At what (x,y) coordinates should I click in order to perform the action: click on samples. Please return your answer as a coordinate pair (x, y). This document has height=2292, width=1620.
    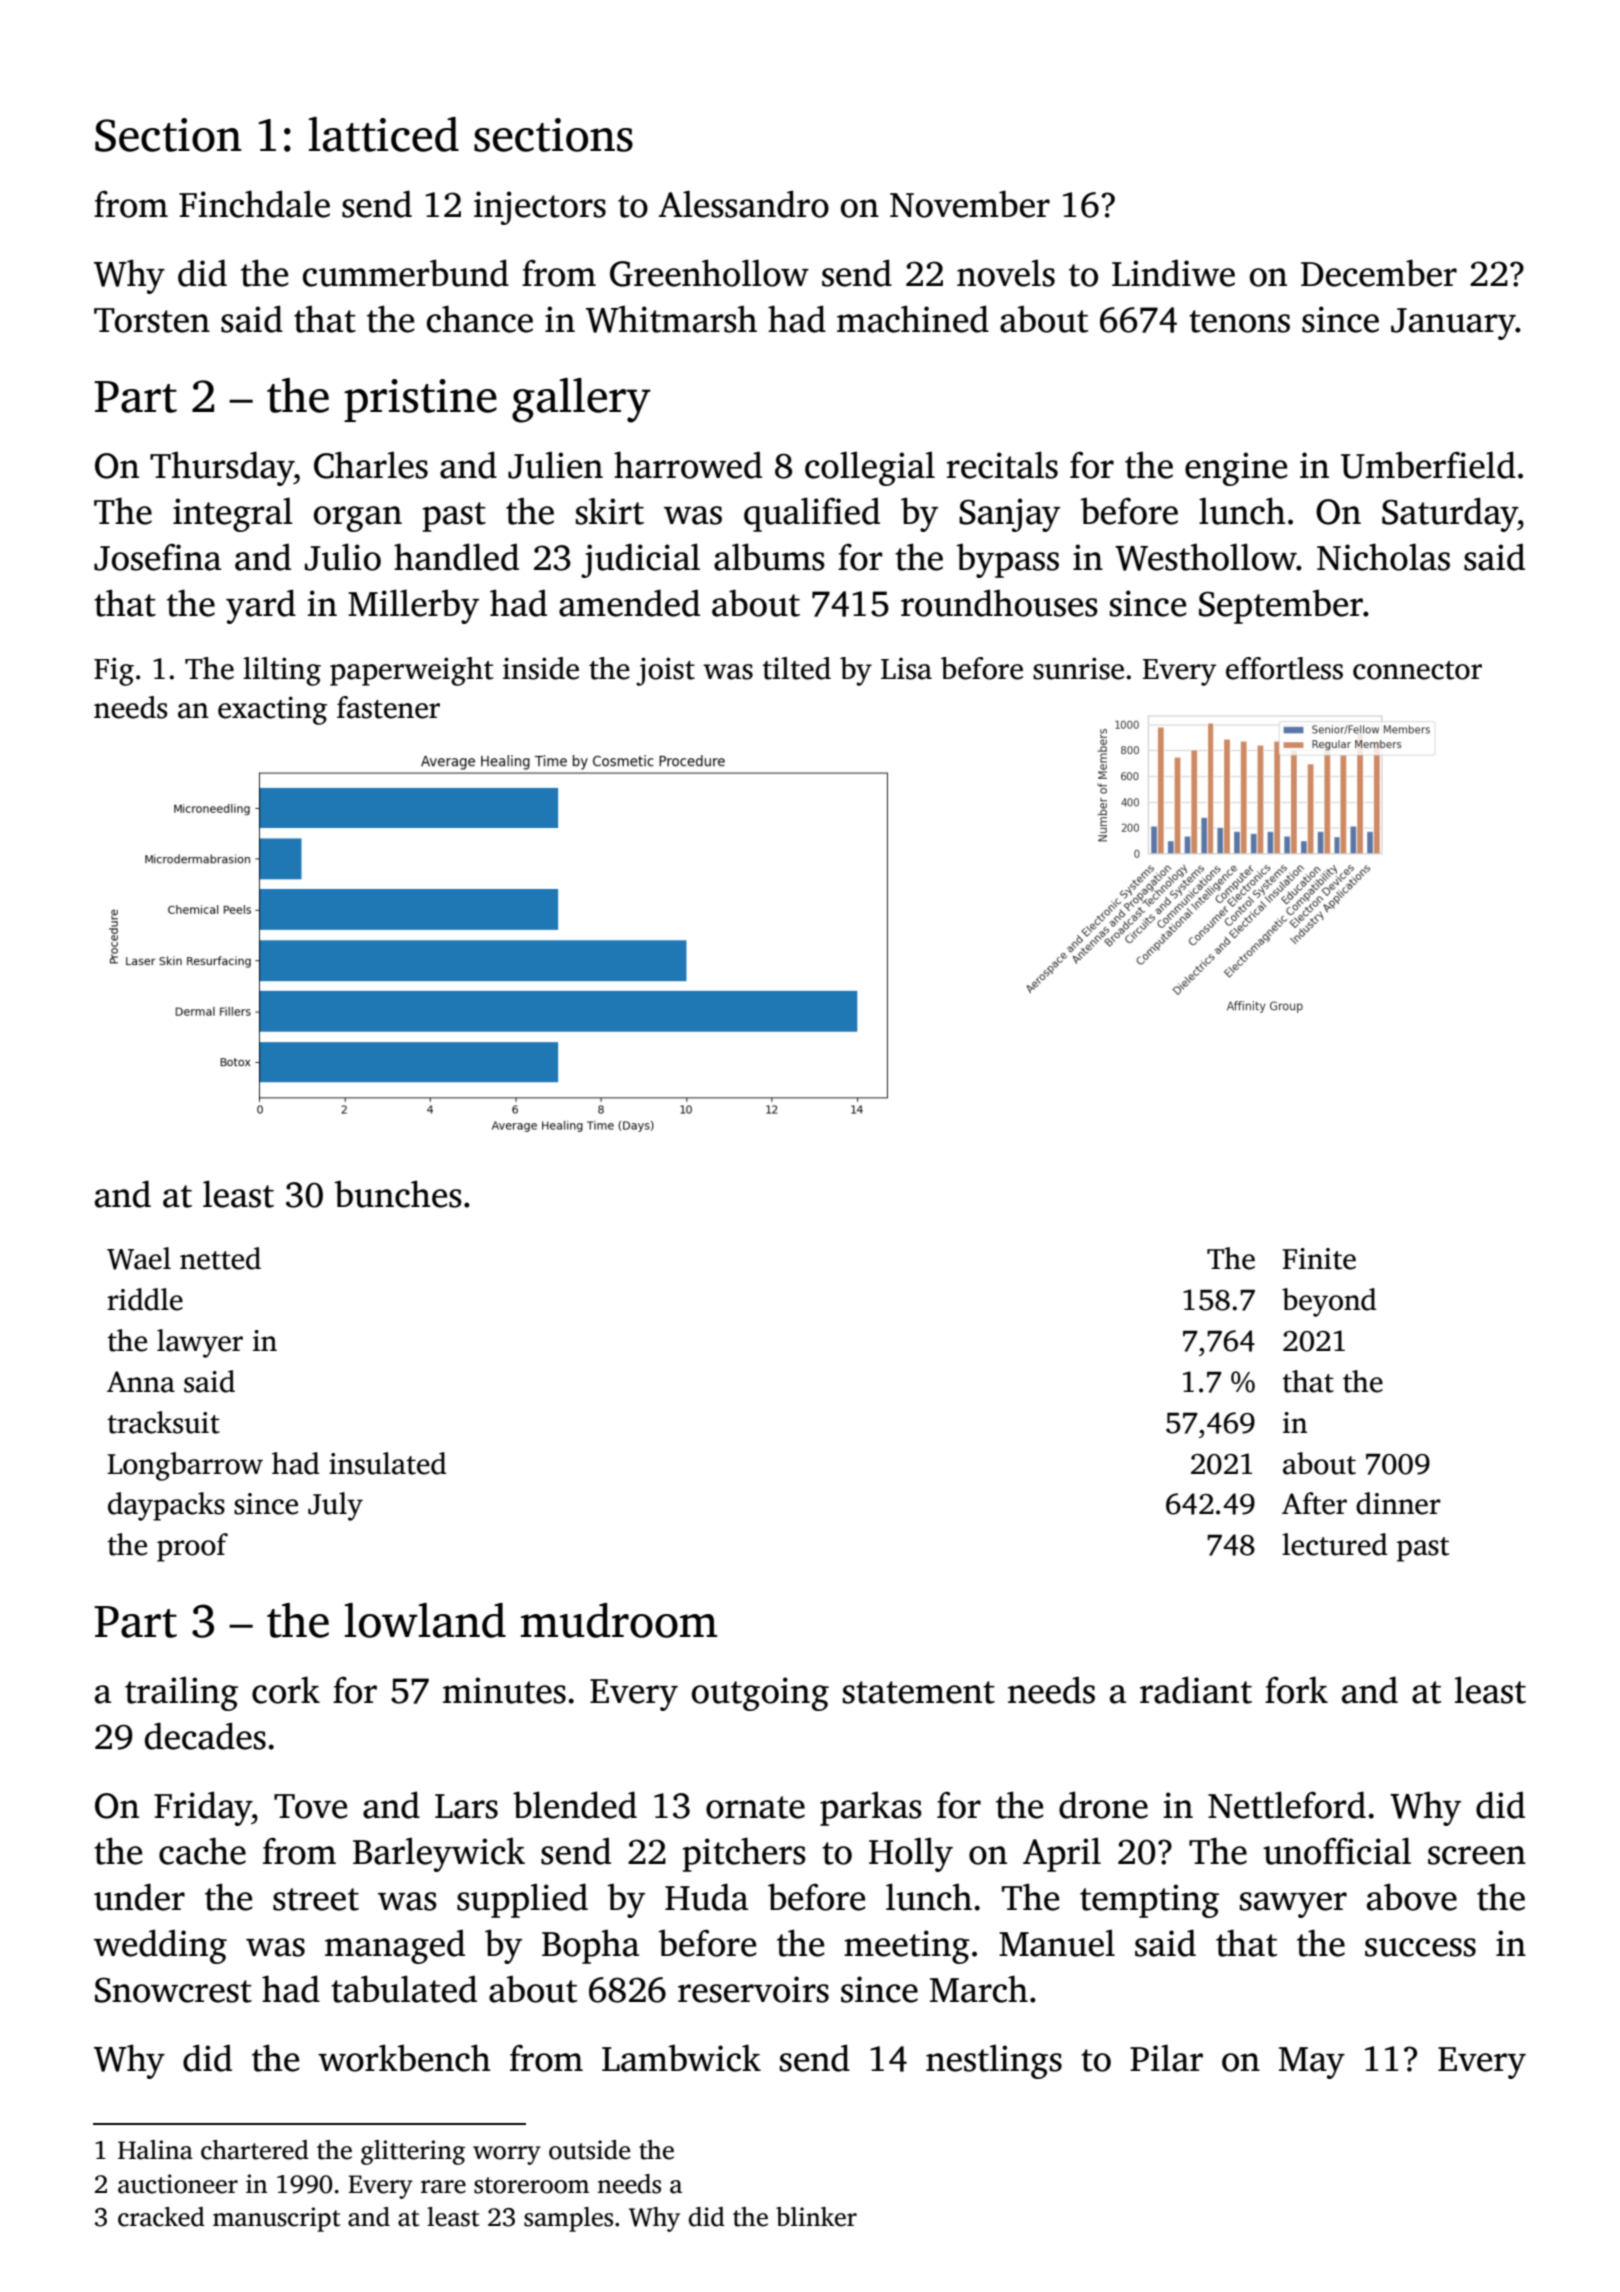
    Looking at the image, I should click on (568, 2219).
